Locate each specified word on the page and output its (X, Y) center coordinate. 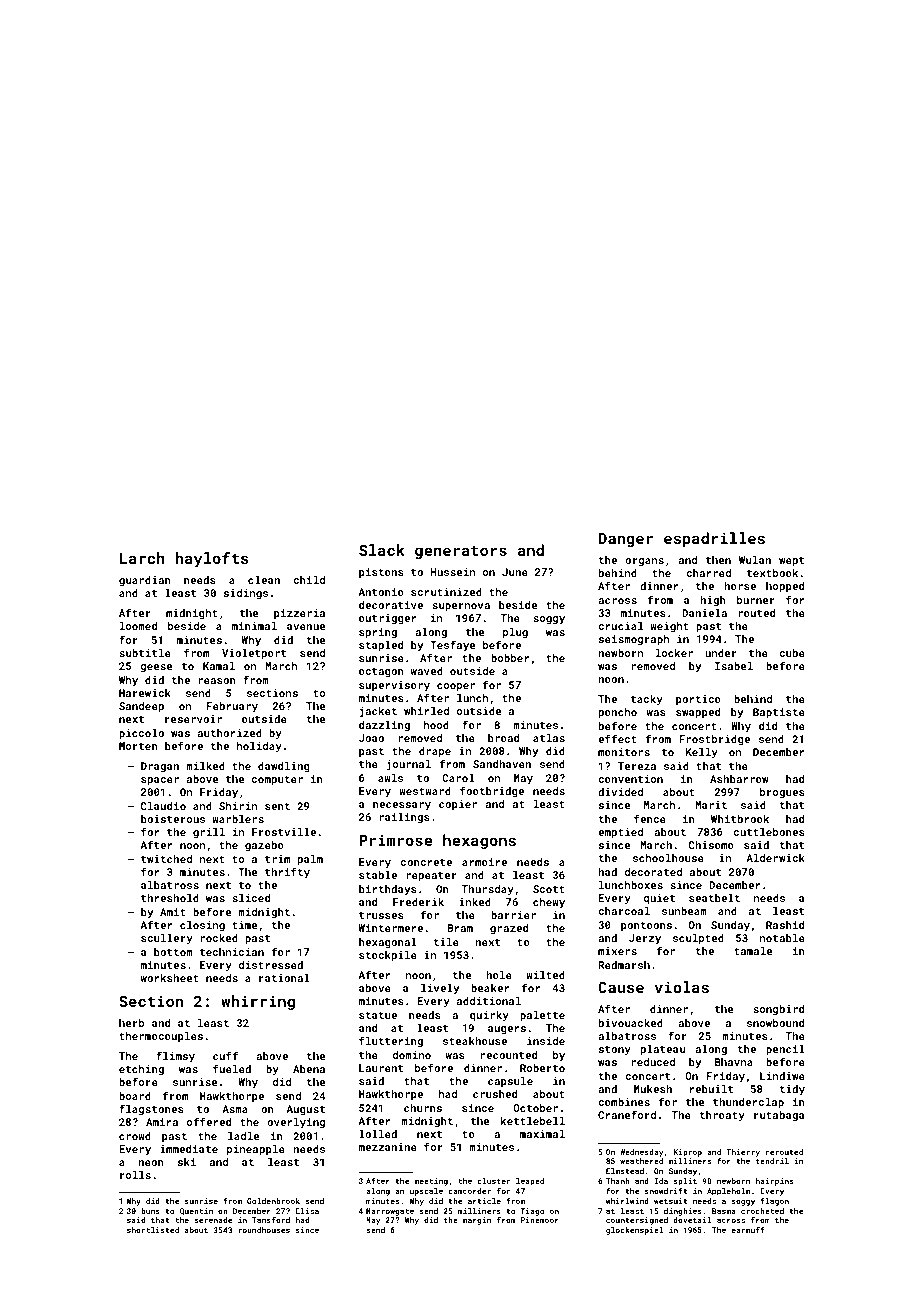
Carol (458, 778)
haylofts (212, 560)
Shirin (238, 806)
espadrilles (714, 539)
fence (650, 818)
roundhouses (264, 1230)
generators (461, 552)
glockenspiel (634, 1231)
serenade (213, 1220)
